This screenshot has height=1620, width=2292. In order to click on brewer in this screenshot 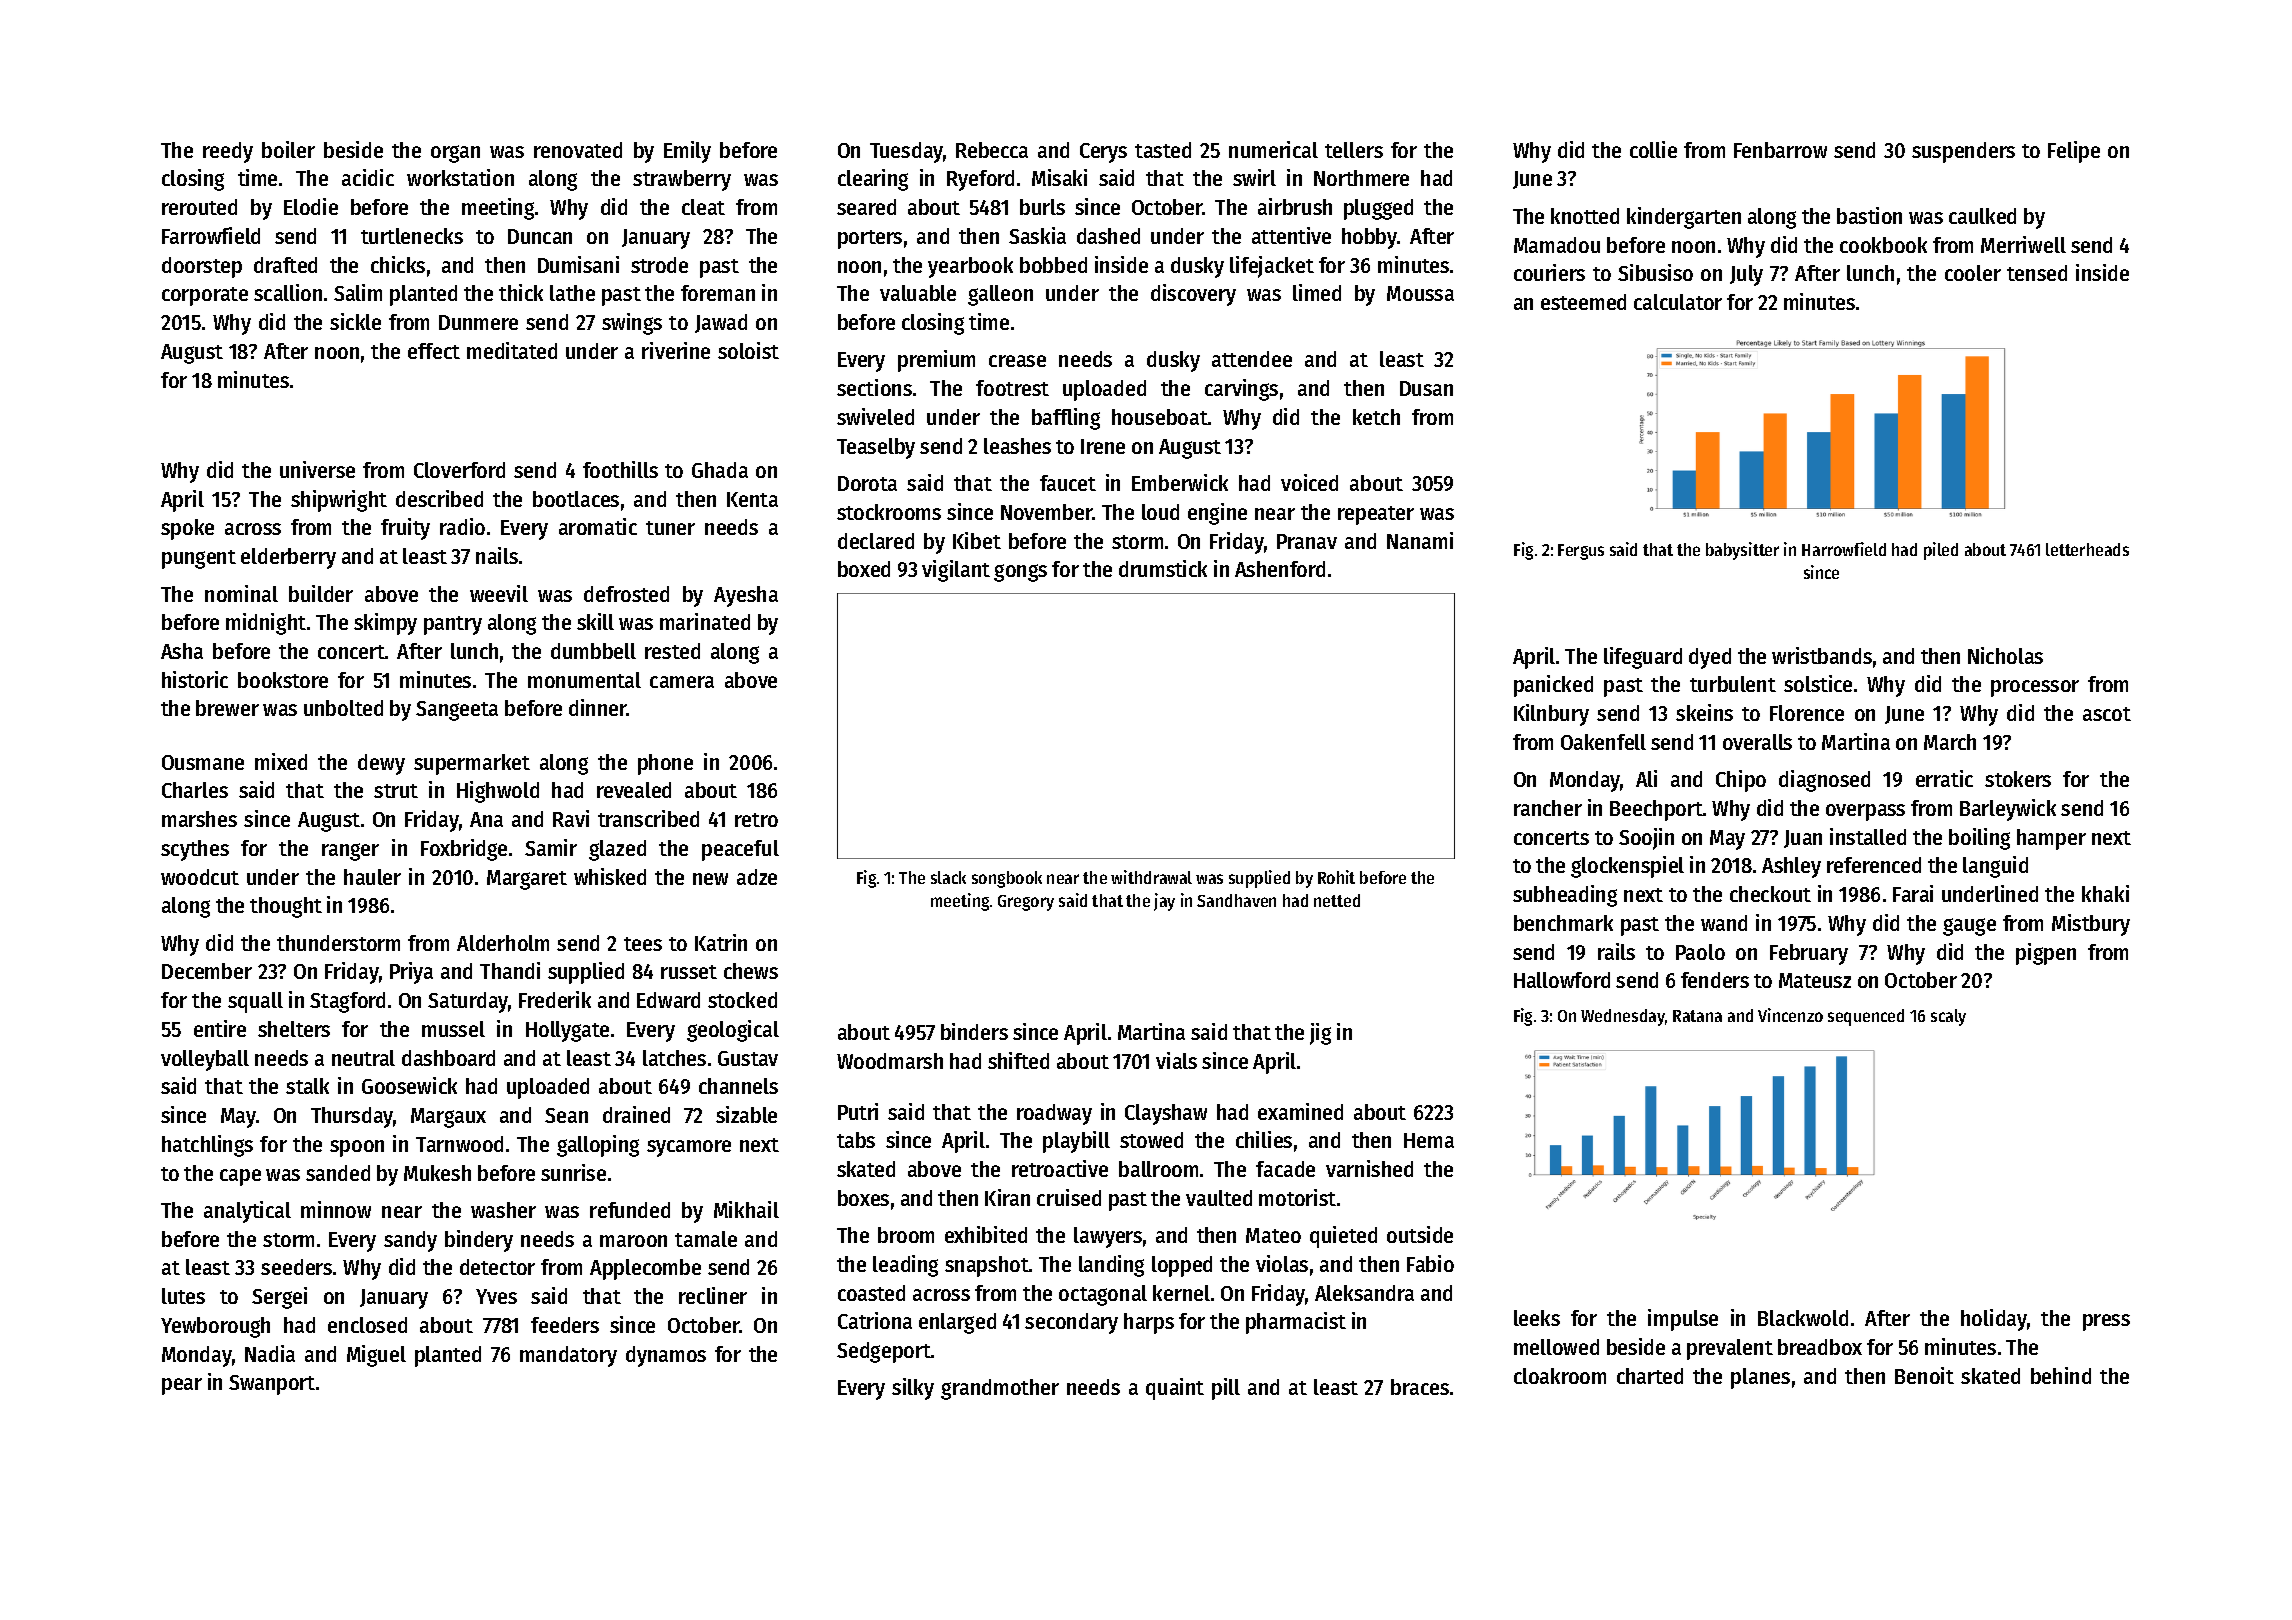, I will do `click(227, 708)`.
